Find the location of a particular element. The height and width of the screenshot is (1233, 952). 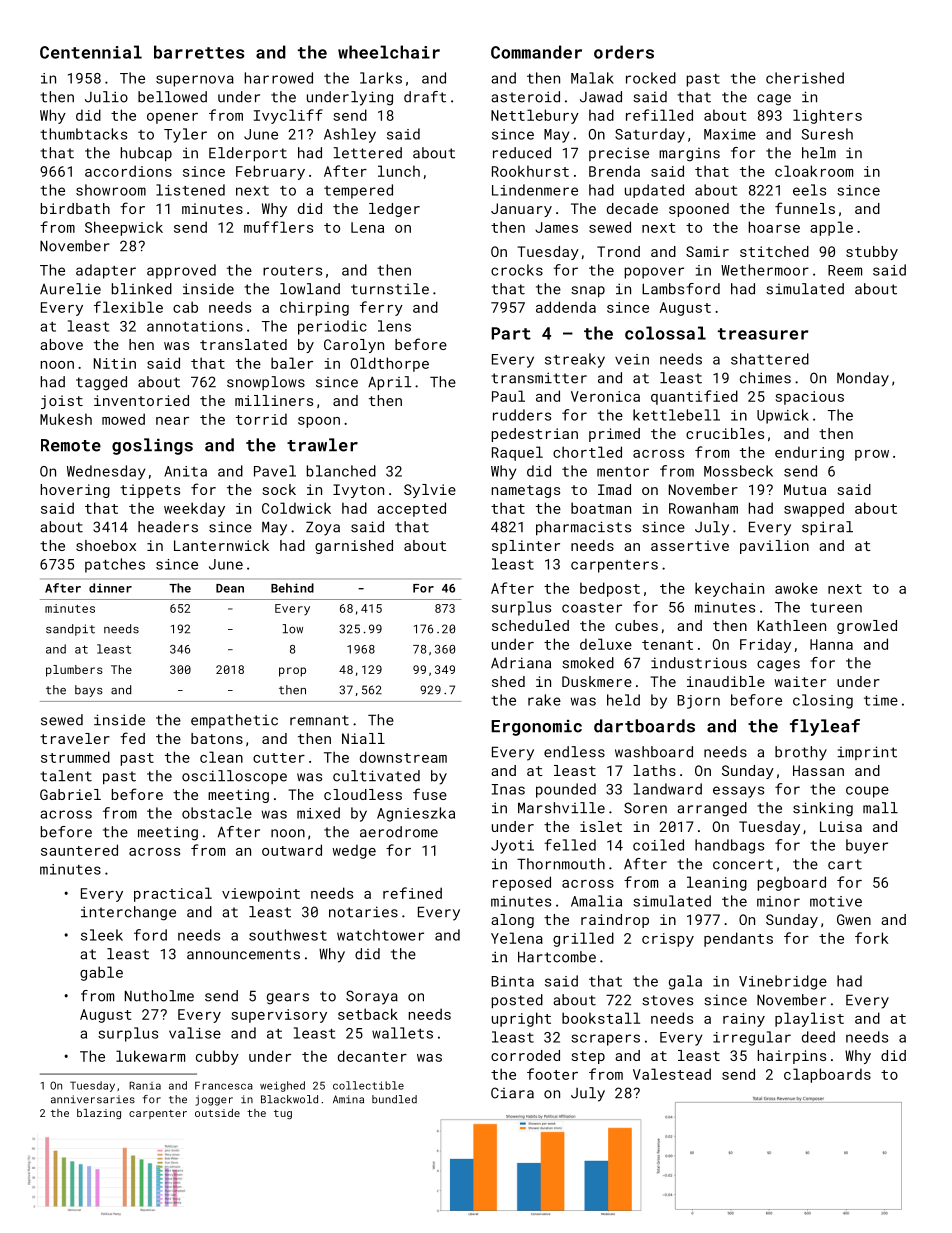

accordions is located at coordinates (128, 171).
